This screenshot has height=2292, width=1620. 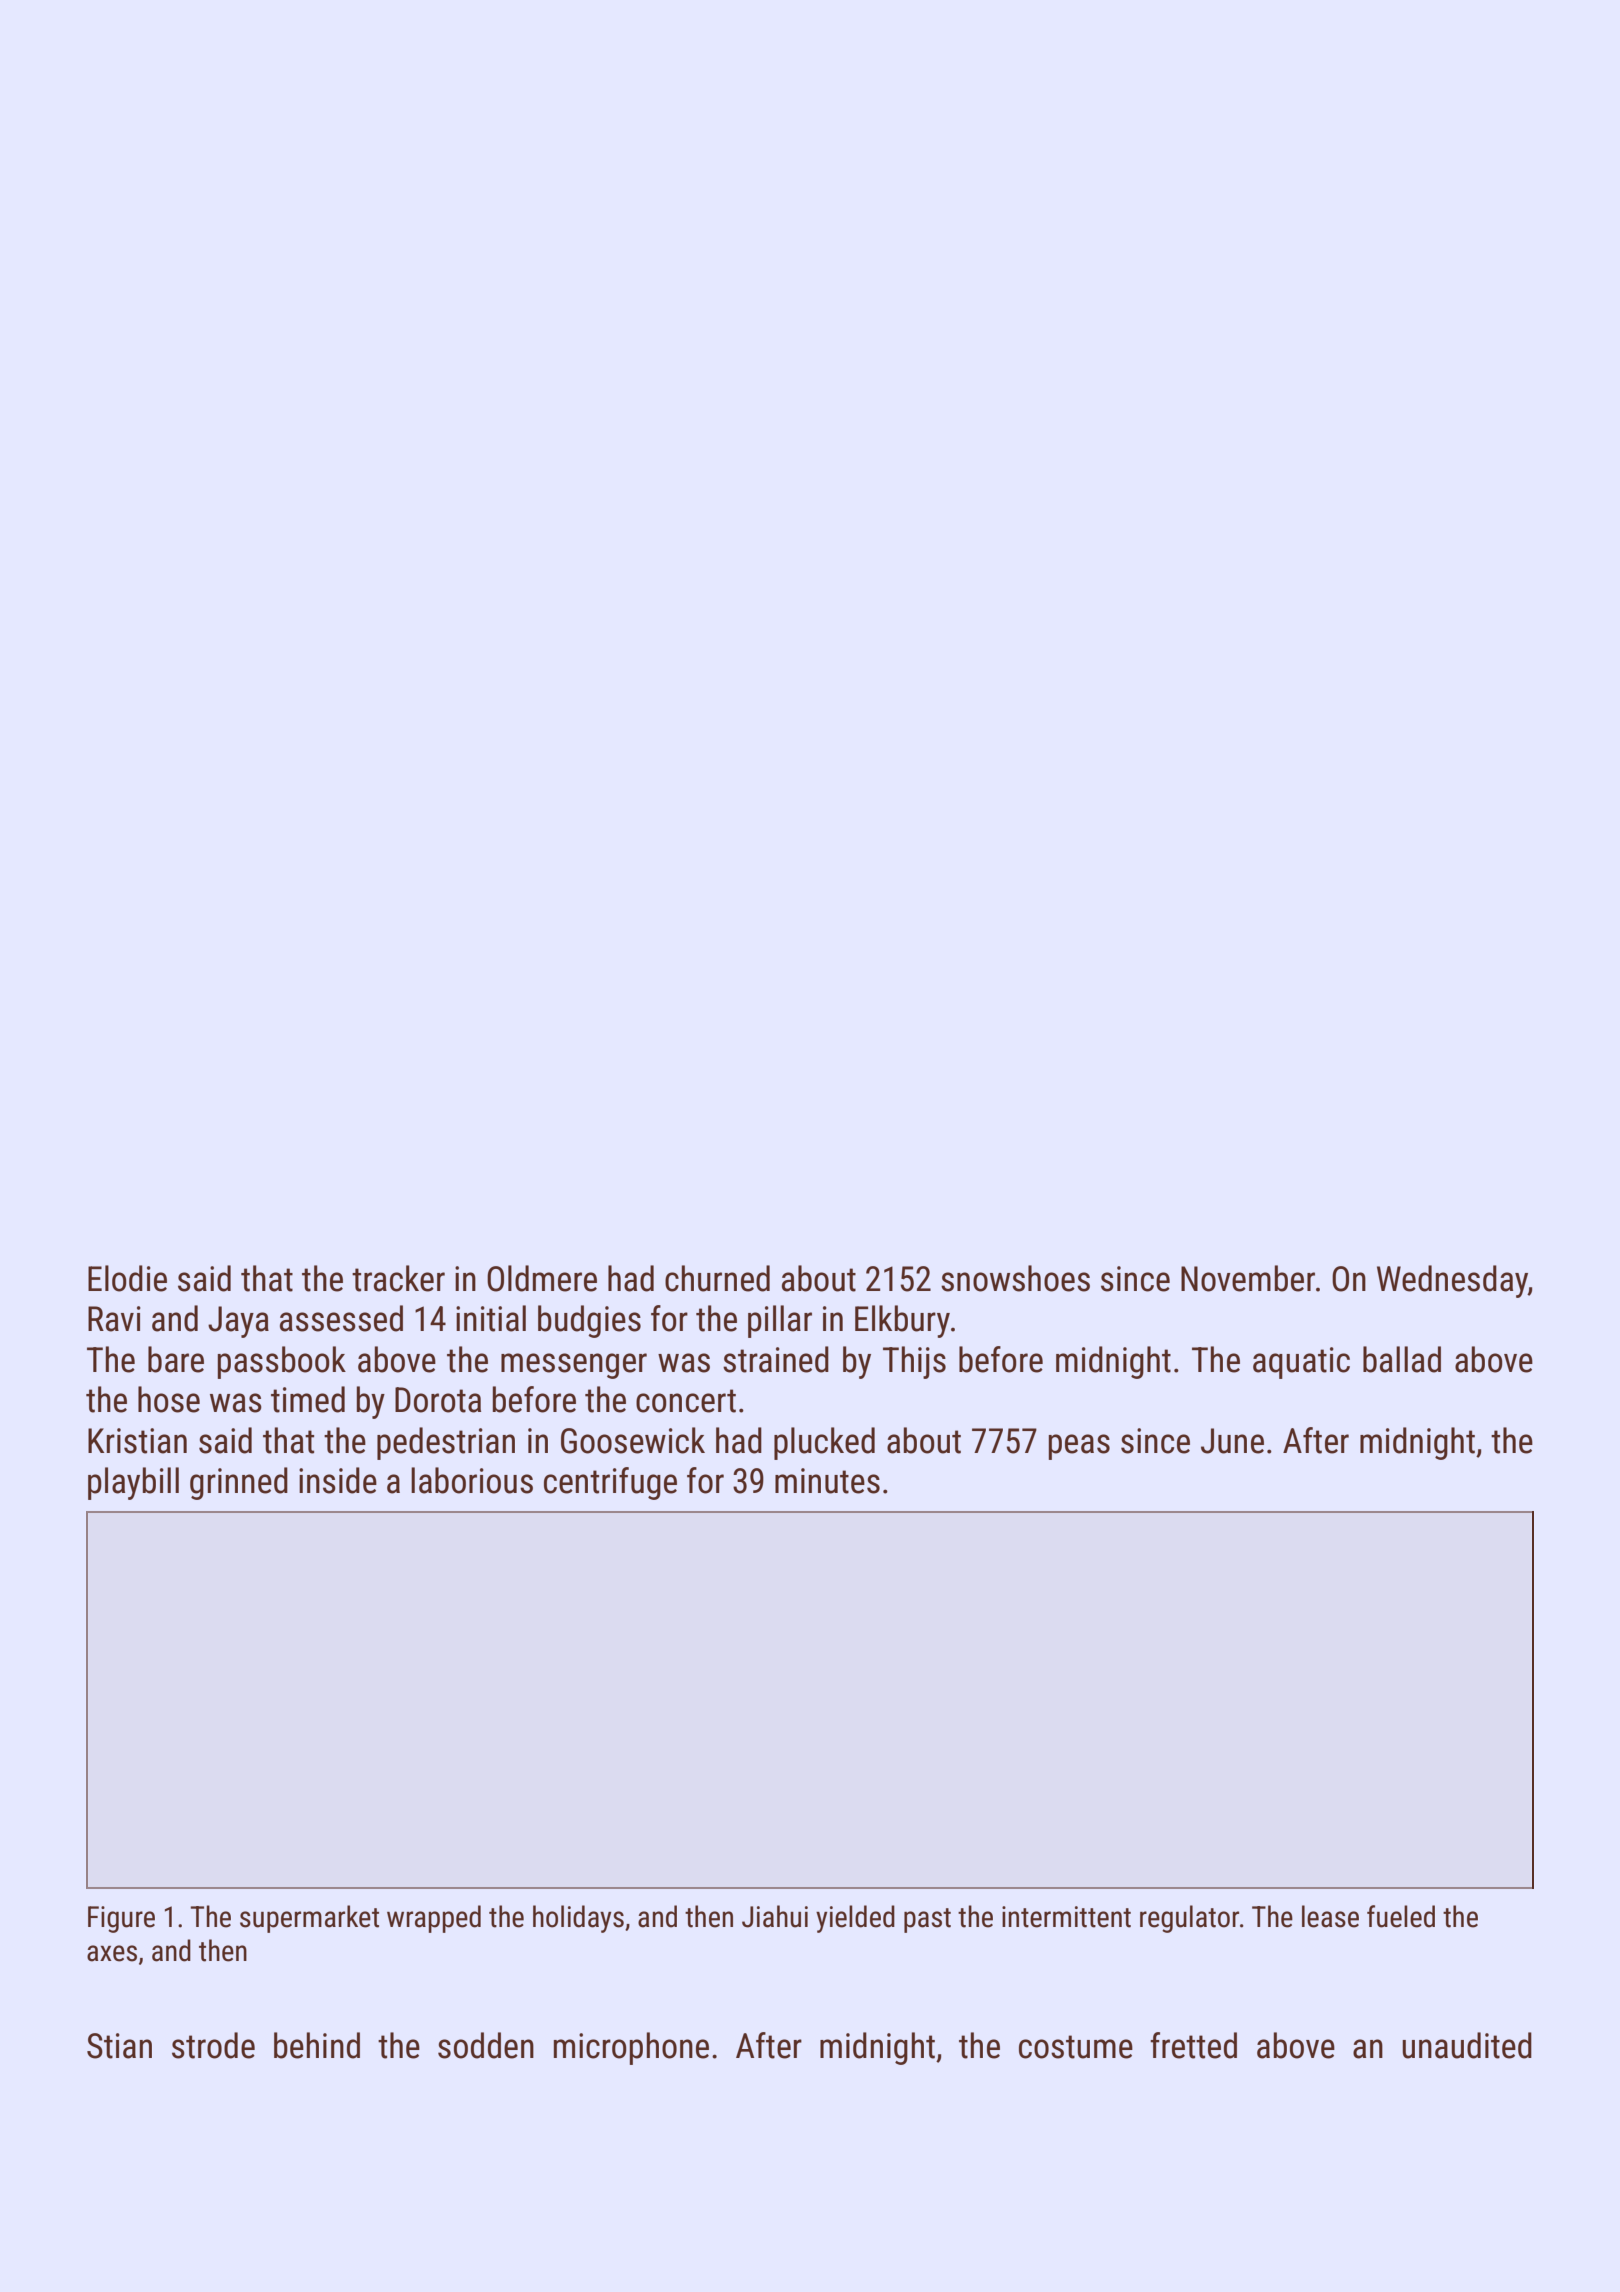 What do you see at coordinates (127, 1278) in the screenshot?
I see `Elodie` at bounding box center [127, 1278].
